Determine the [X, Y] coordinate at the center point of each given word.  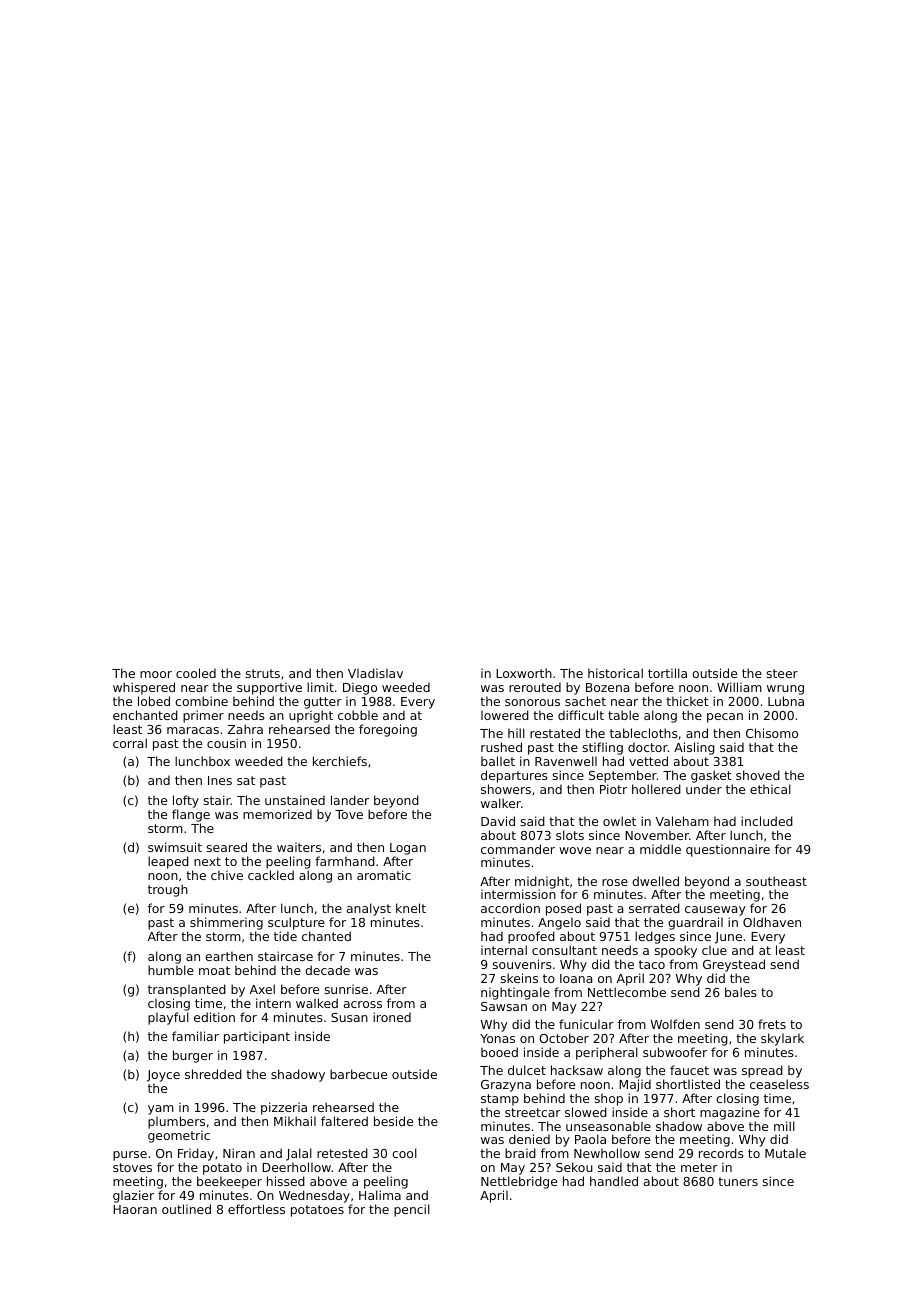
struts [262, 673]
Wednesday [314, 1196]
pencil [412, 1210]
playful [168, 1018]
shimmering [226, 923]
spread [762, 1071]
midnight [542, 883]
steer [782, 673]
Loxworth [524, 673]
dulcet [527, 1070]
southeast [776, 881]
